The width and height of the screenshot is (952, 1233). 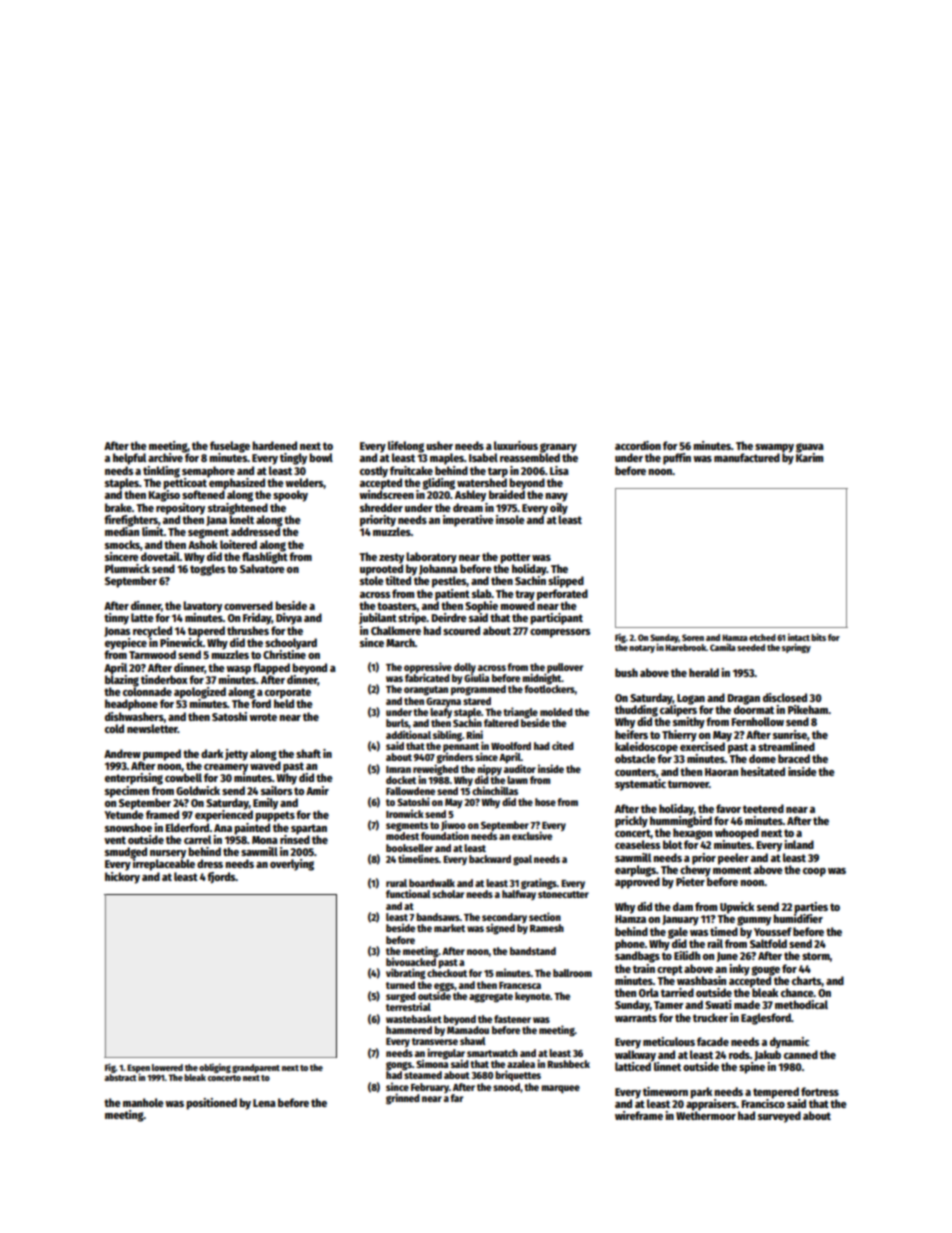 What do you see at coordinates (317, 790) in the screenshot?
I see `Amir` at bounding box center [317, 790].
